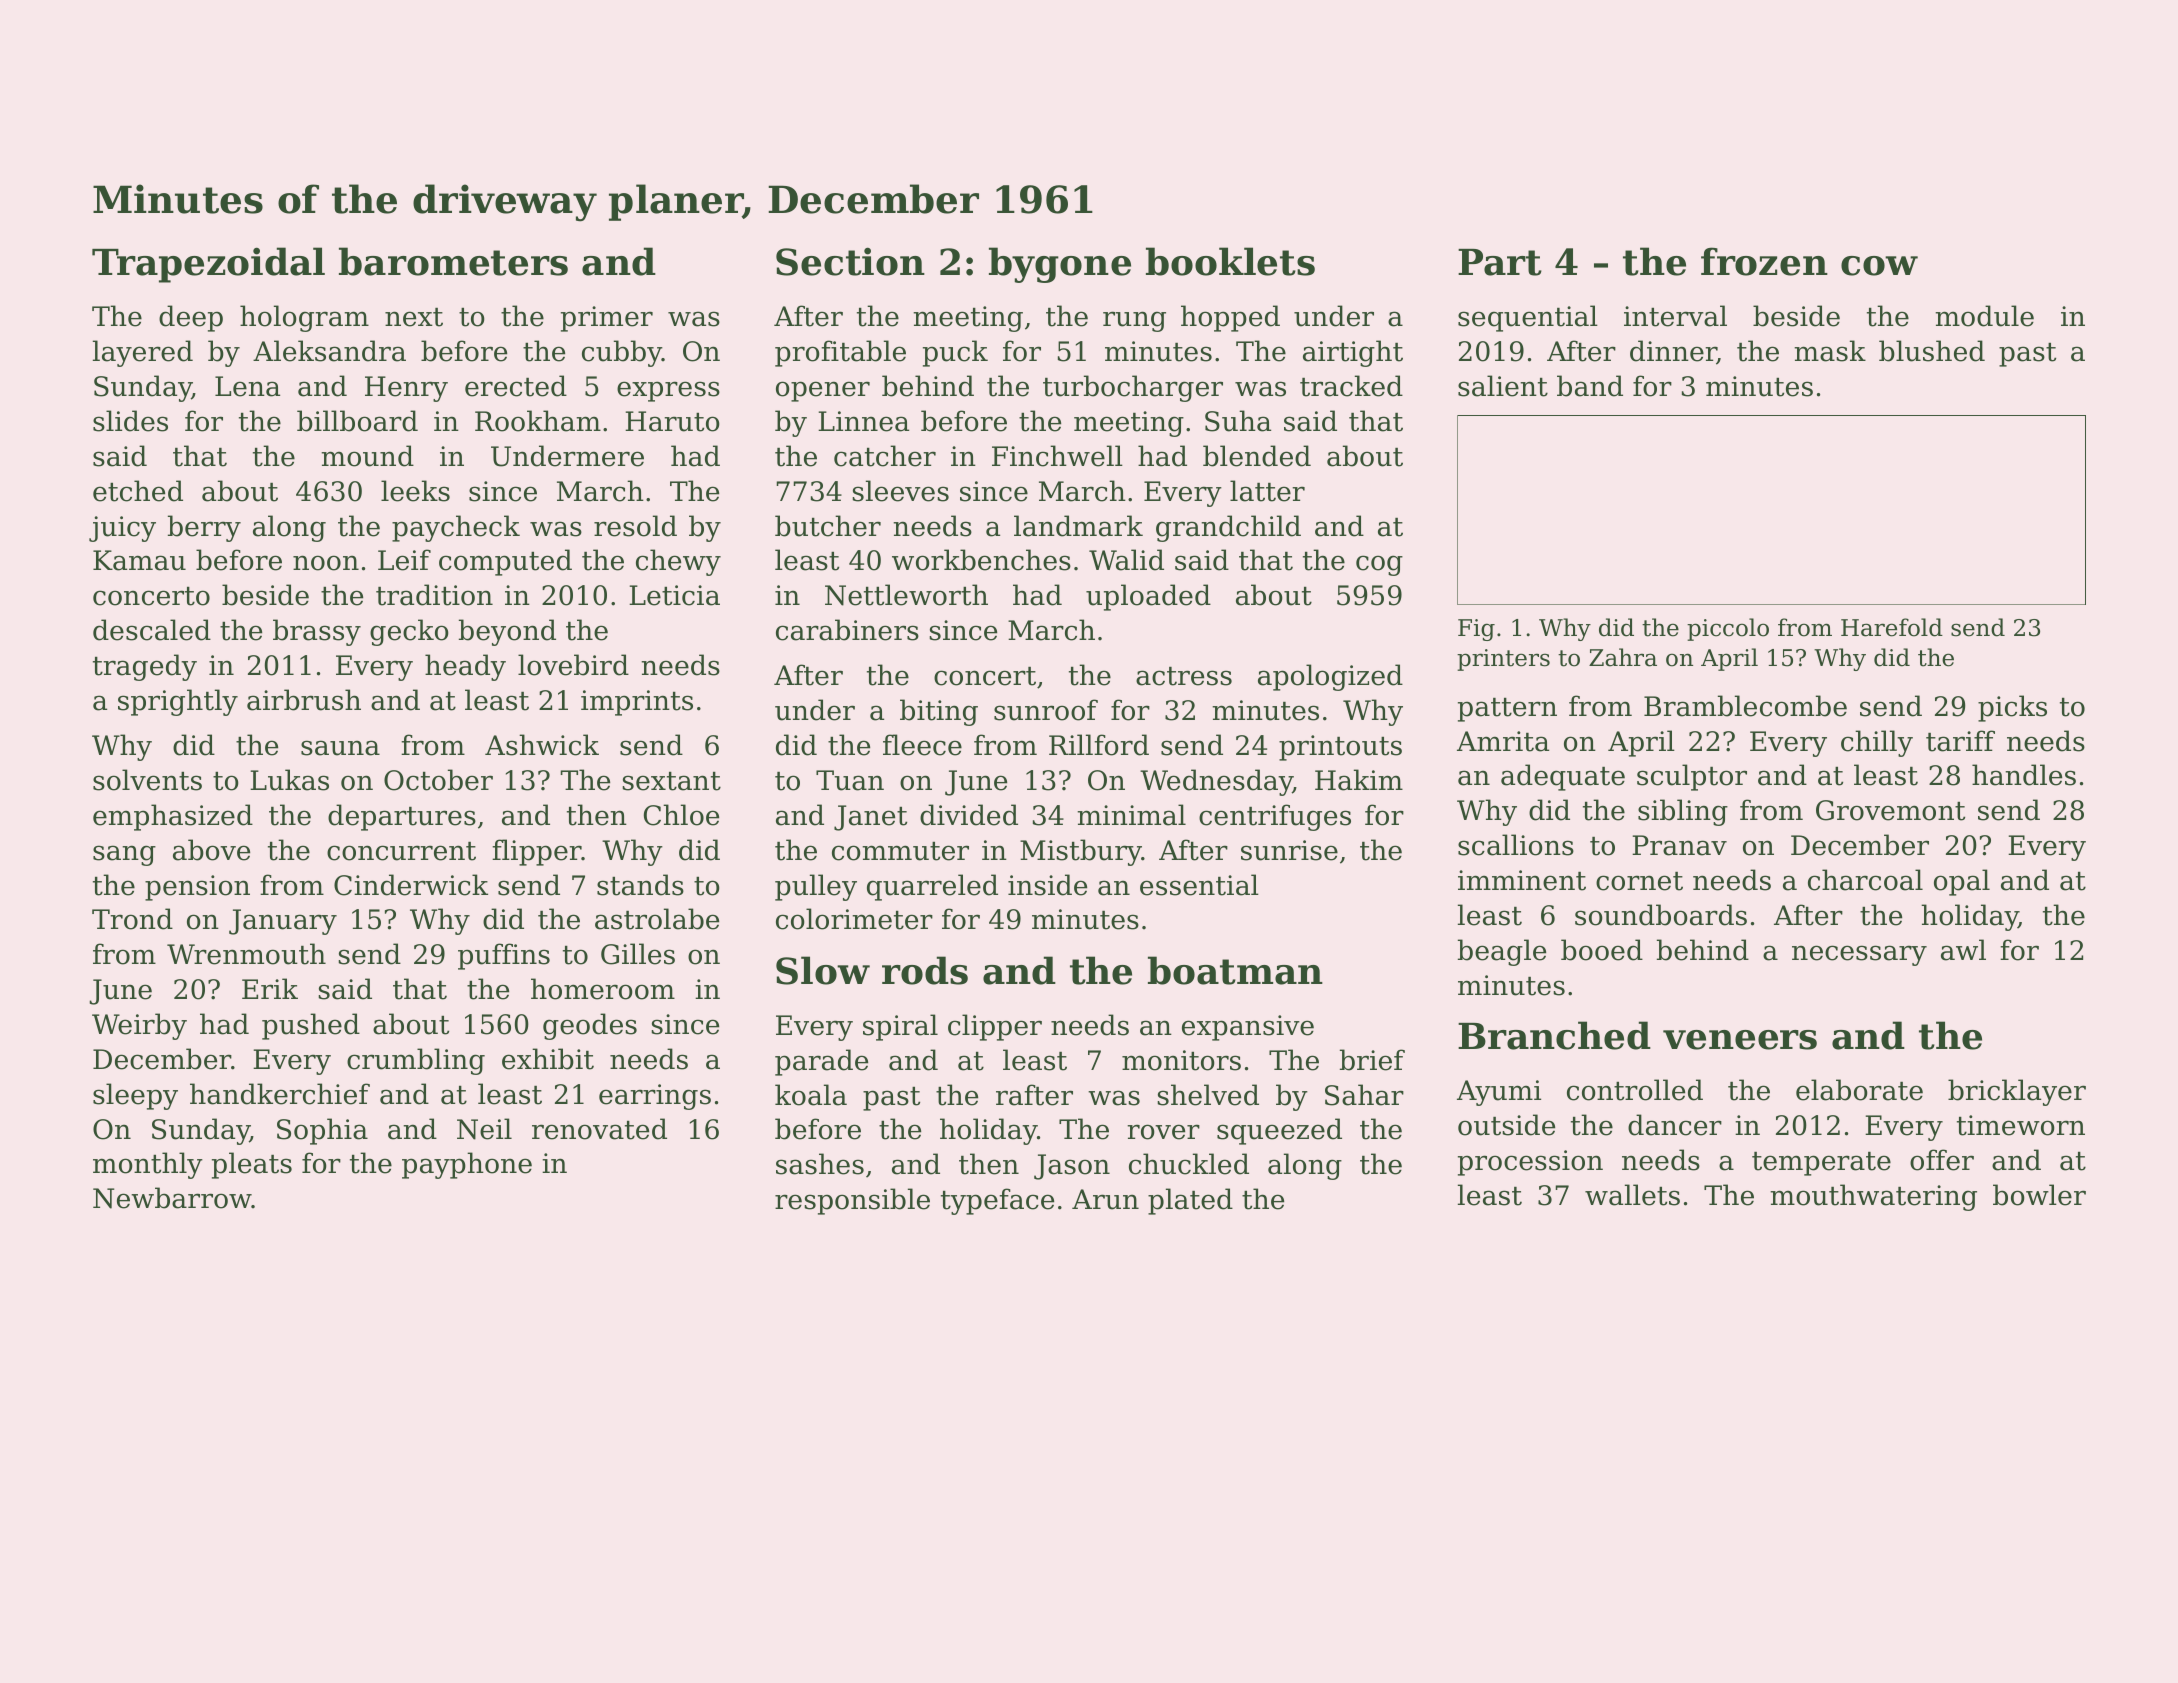 This page has height=1683, width=2178. Describe the element at coordinates (922, 745) in the page. I see `fleece` at that location.
